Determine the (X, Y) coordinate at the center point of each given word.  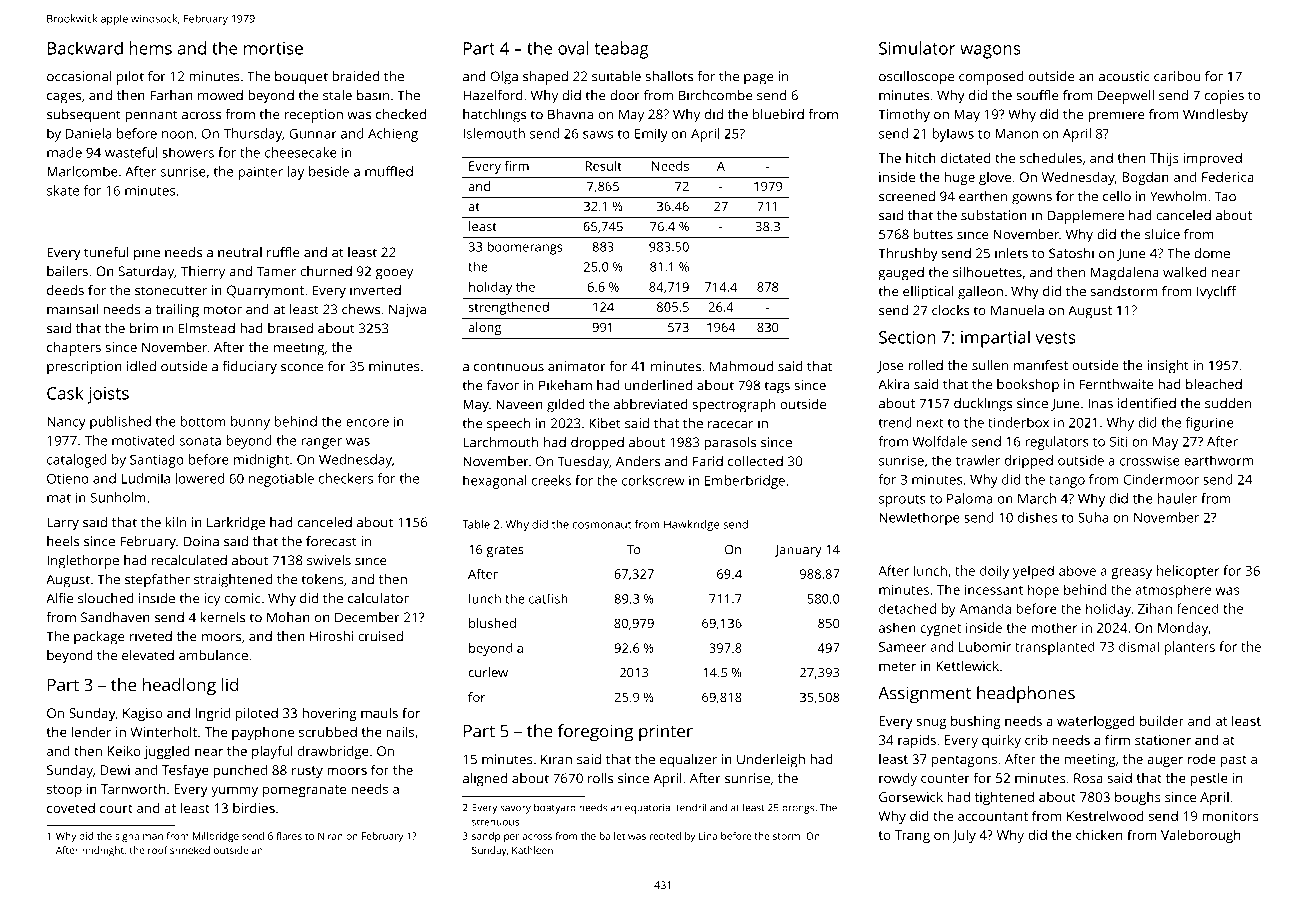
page (759, 79)
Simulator (917, 48)
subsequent (84, 116)
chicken (1099, 834)
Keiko (124, 750)
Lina (708, 836)
